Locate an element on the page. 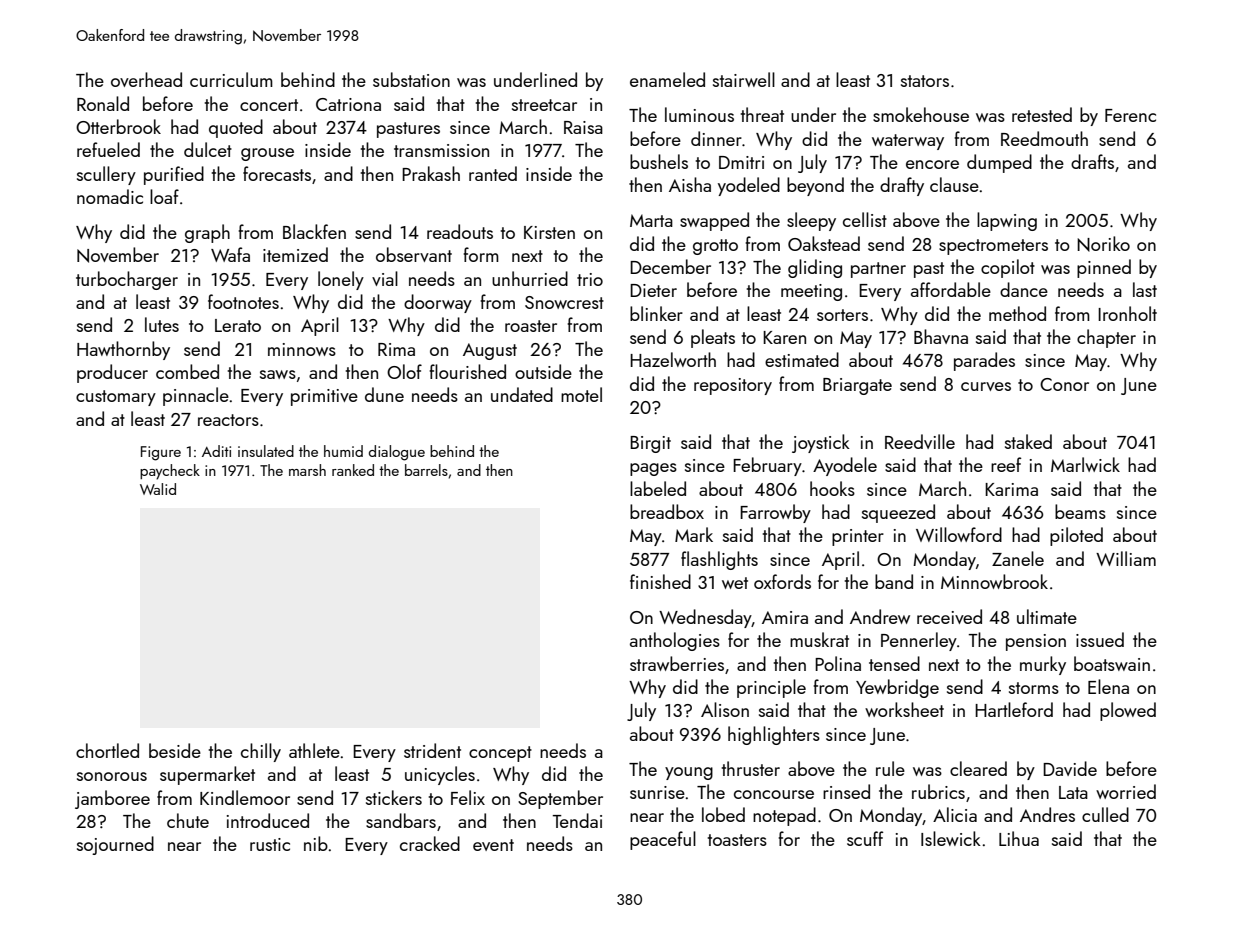 The height and width of the document is (952, 1233). concept is located at coordinates (500, 754).
